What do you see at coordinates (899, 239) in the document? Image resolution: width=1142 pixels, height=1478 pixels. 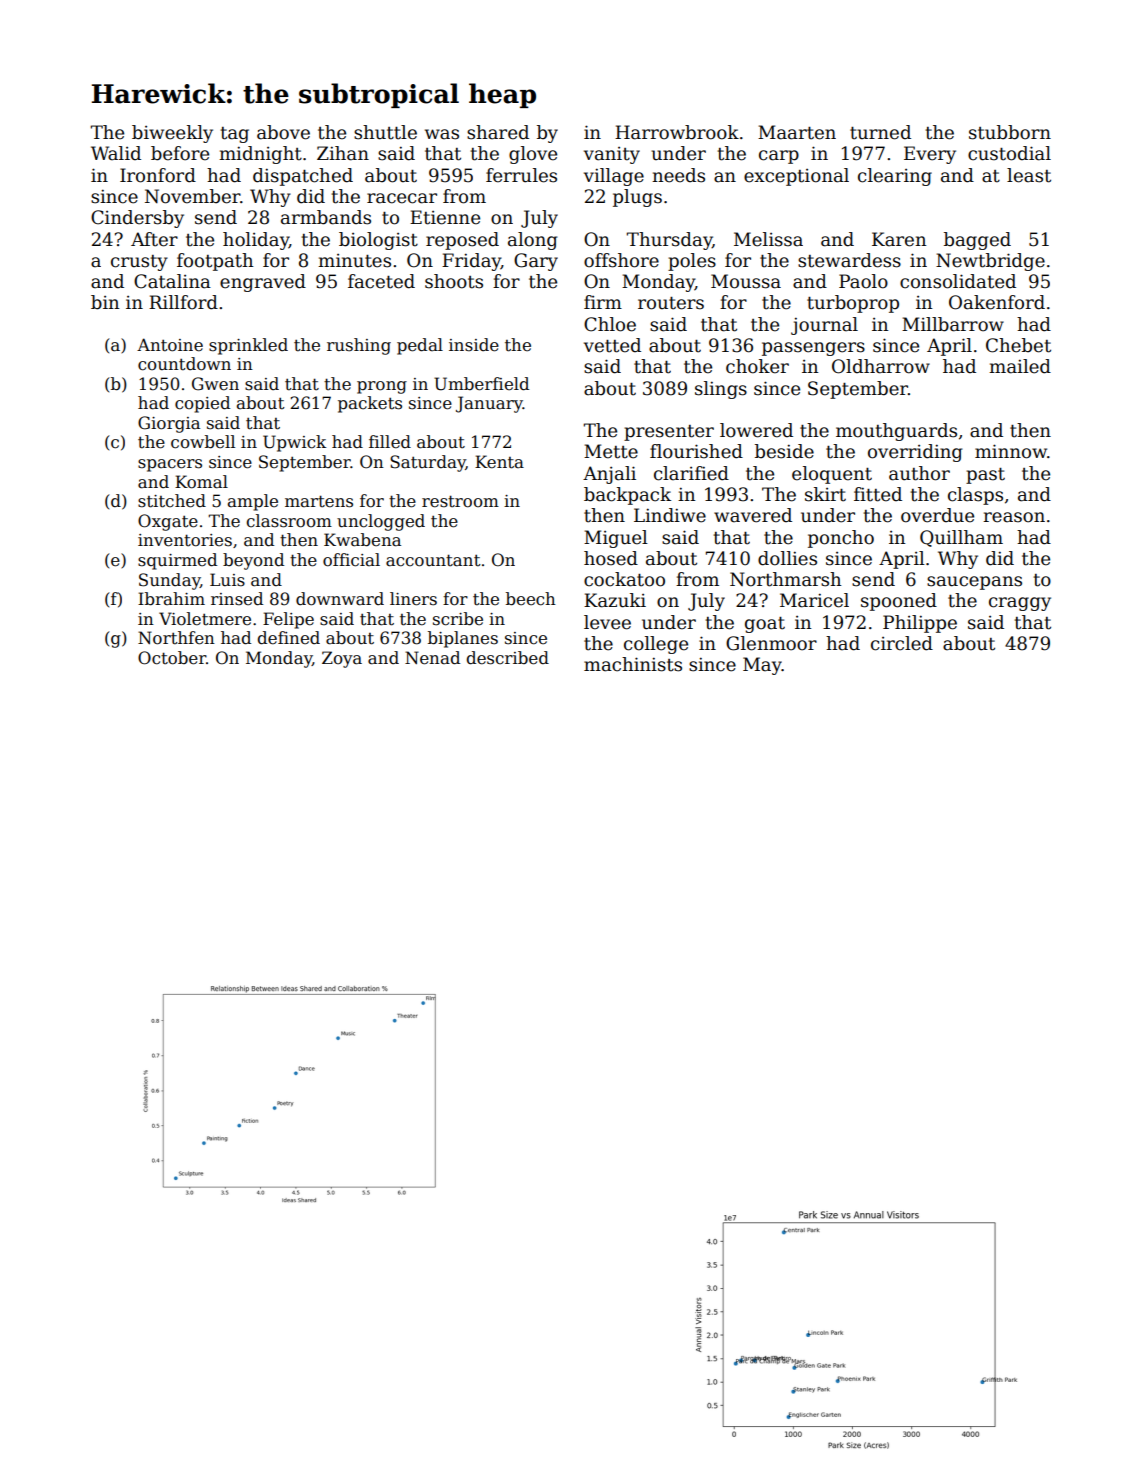 I see `Karen` at bounding box center [899, 239].
